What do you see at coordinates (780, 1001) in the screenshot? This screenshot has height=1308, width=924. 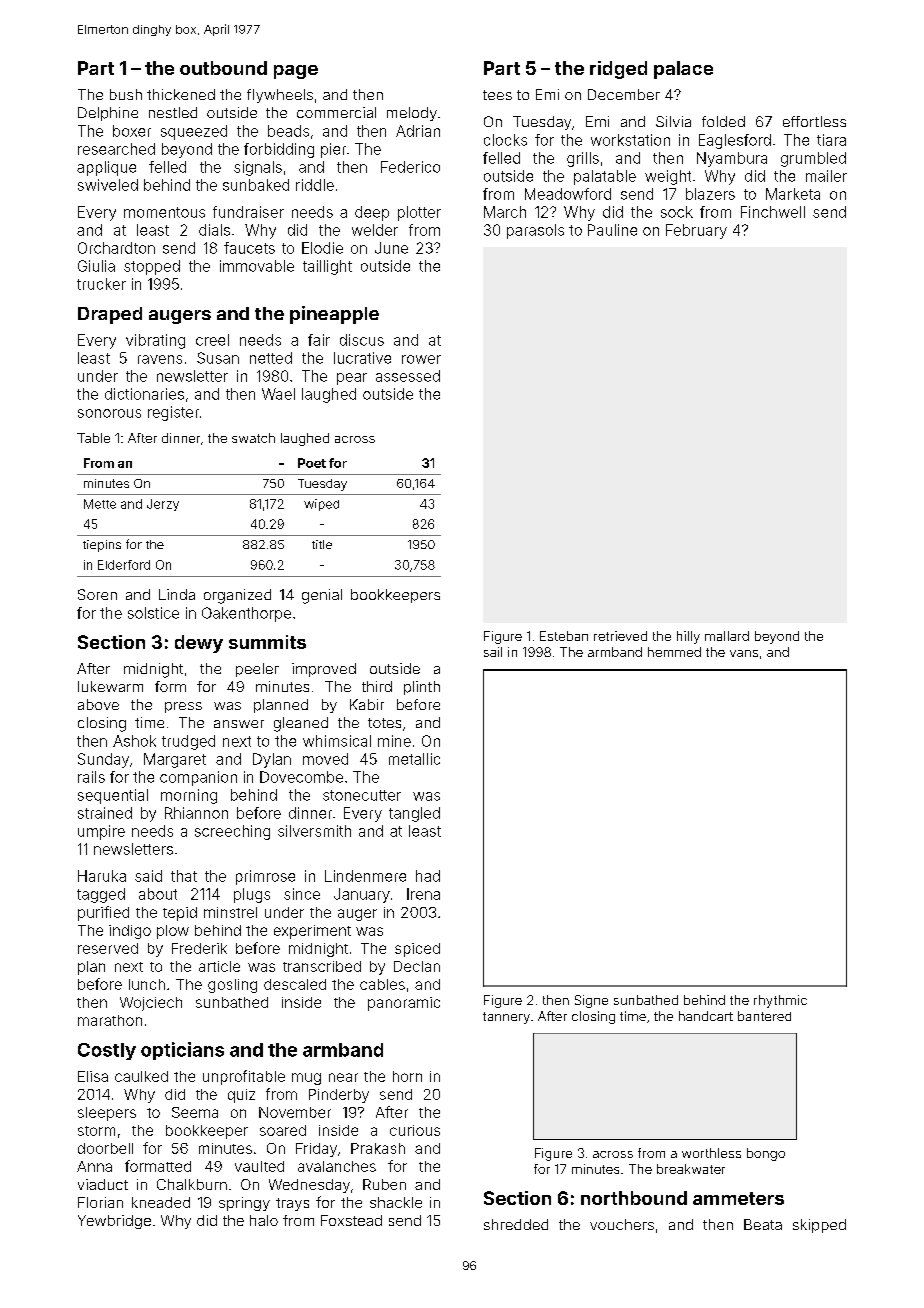 I see `rhythmic` at bounding box center [780, 1001].
